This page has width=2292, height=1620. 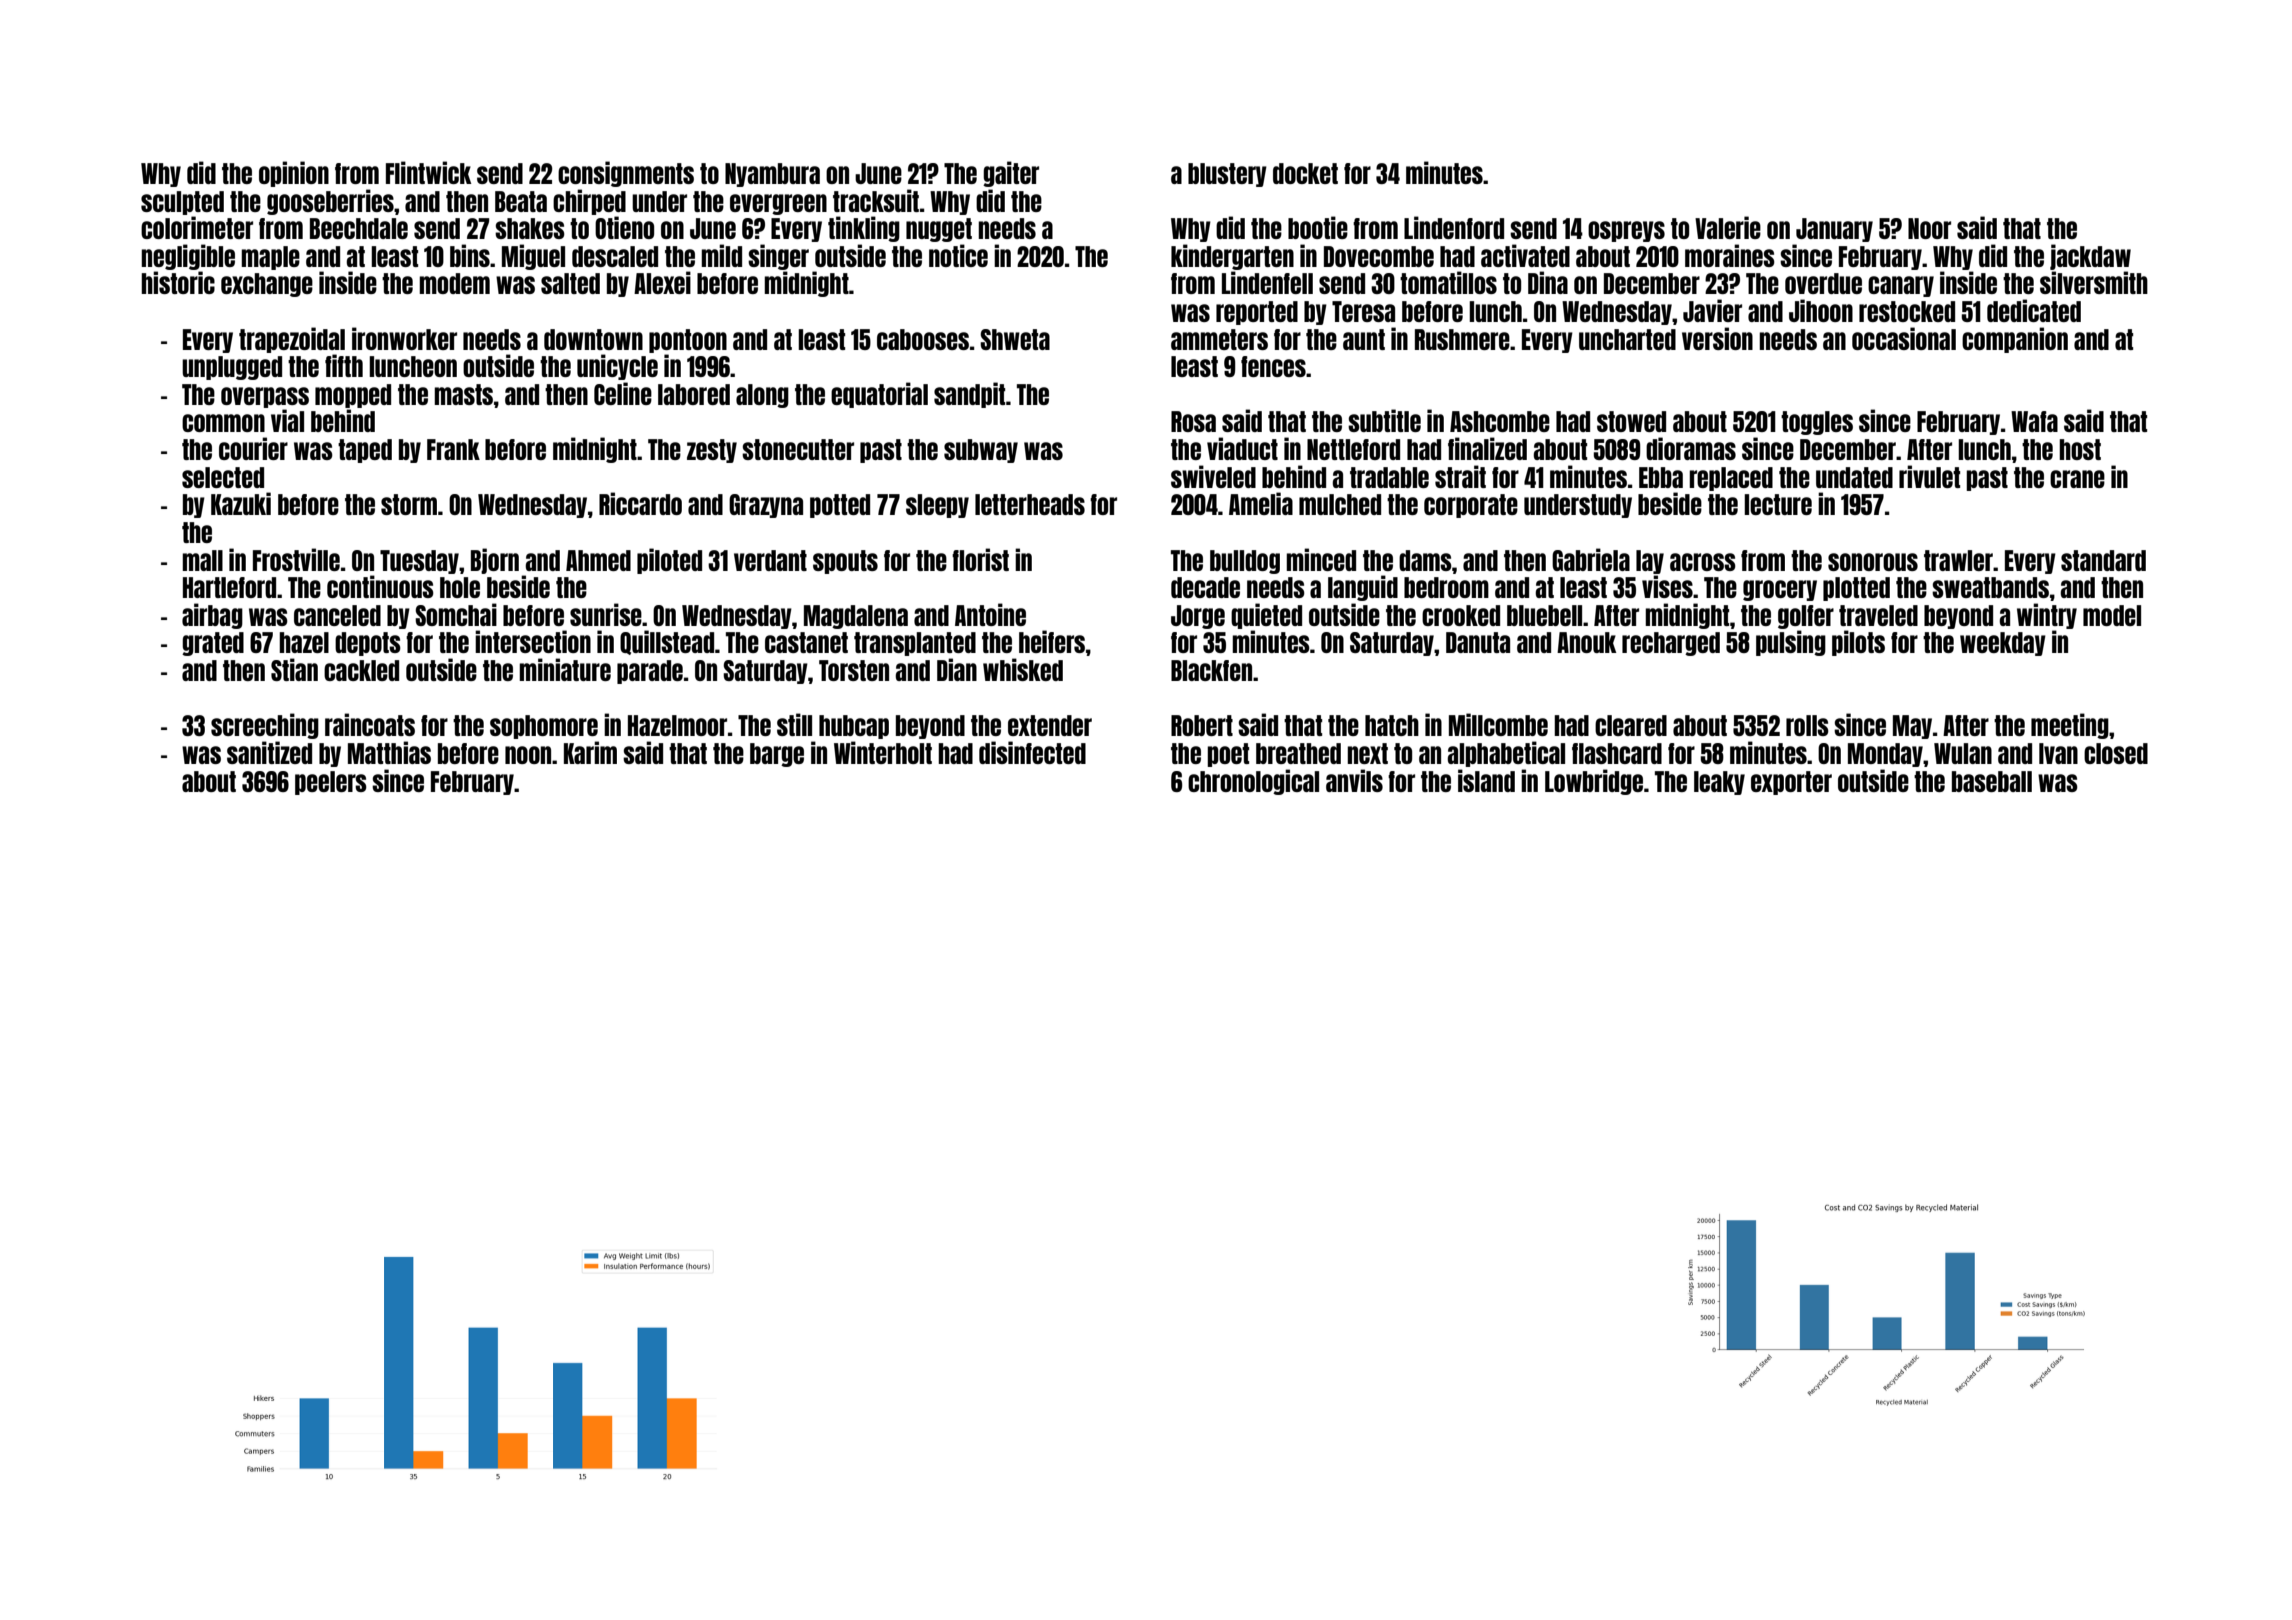 I want to click on hatch, so click(x=1392, y=725).
